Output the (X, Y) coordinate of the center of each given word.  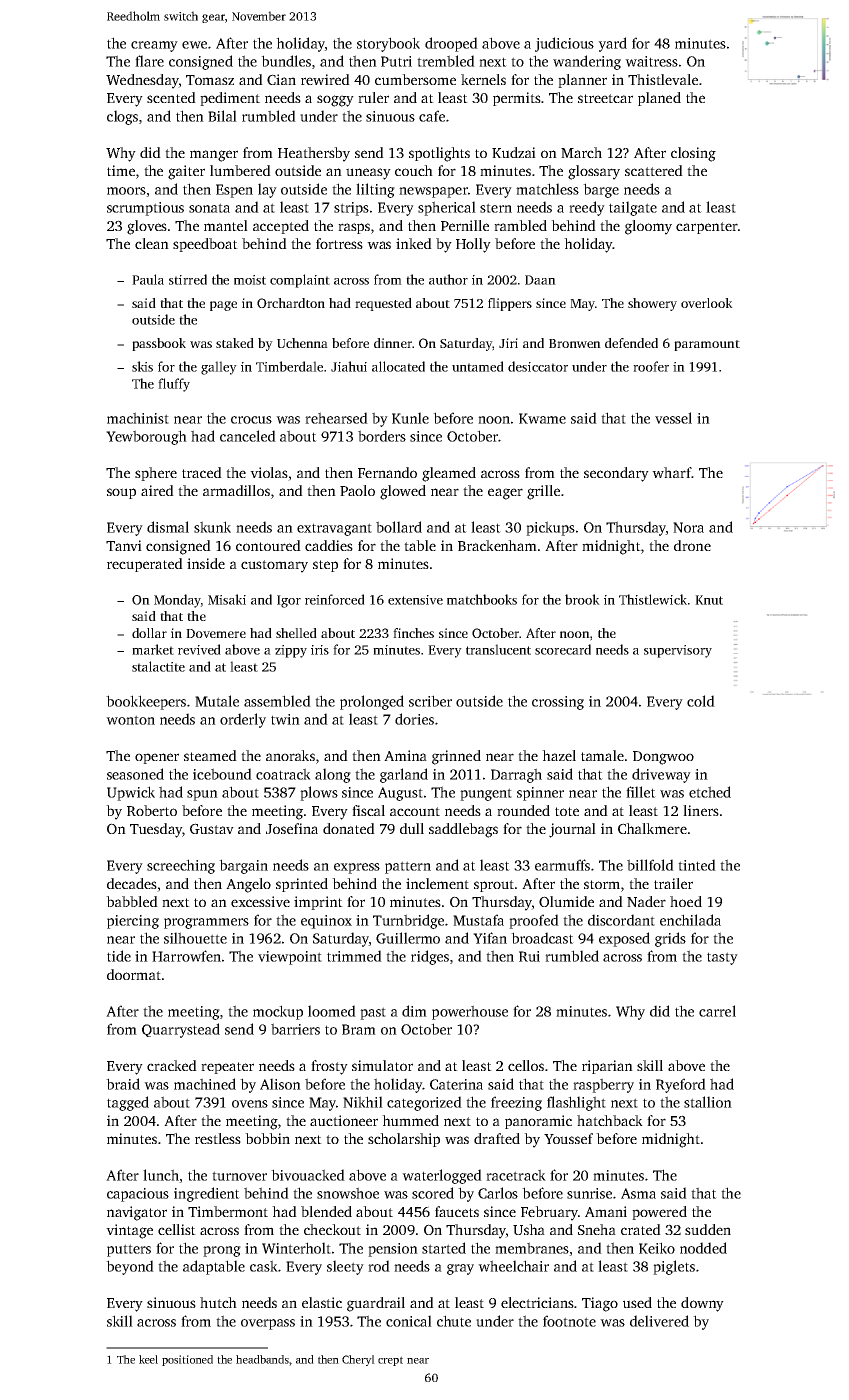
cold (701, 701)
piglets (674, 1267)
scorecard (563, 649)
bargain (243, 866)
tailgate (633, 208)
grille (543, 492)
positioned (187, 1360)
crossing (558, 703)
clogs (122, 117)
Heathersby (314, 154)
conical (409, 1321)
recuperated (145, 565)
